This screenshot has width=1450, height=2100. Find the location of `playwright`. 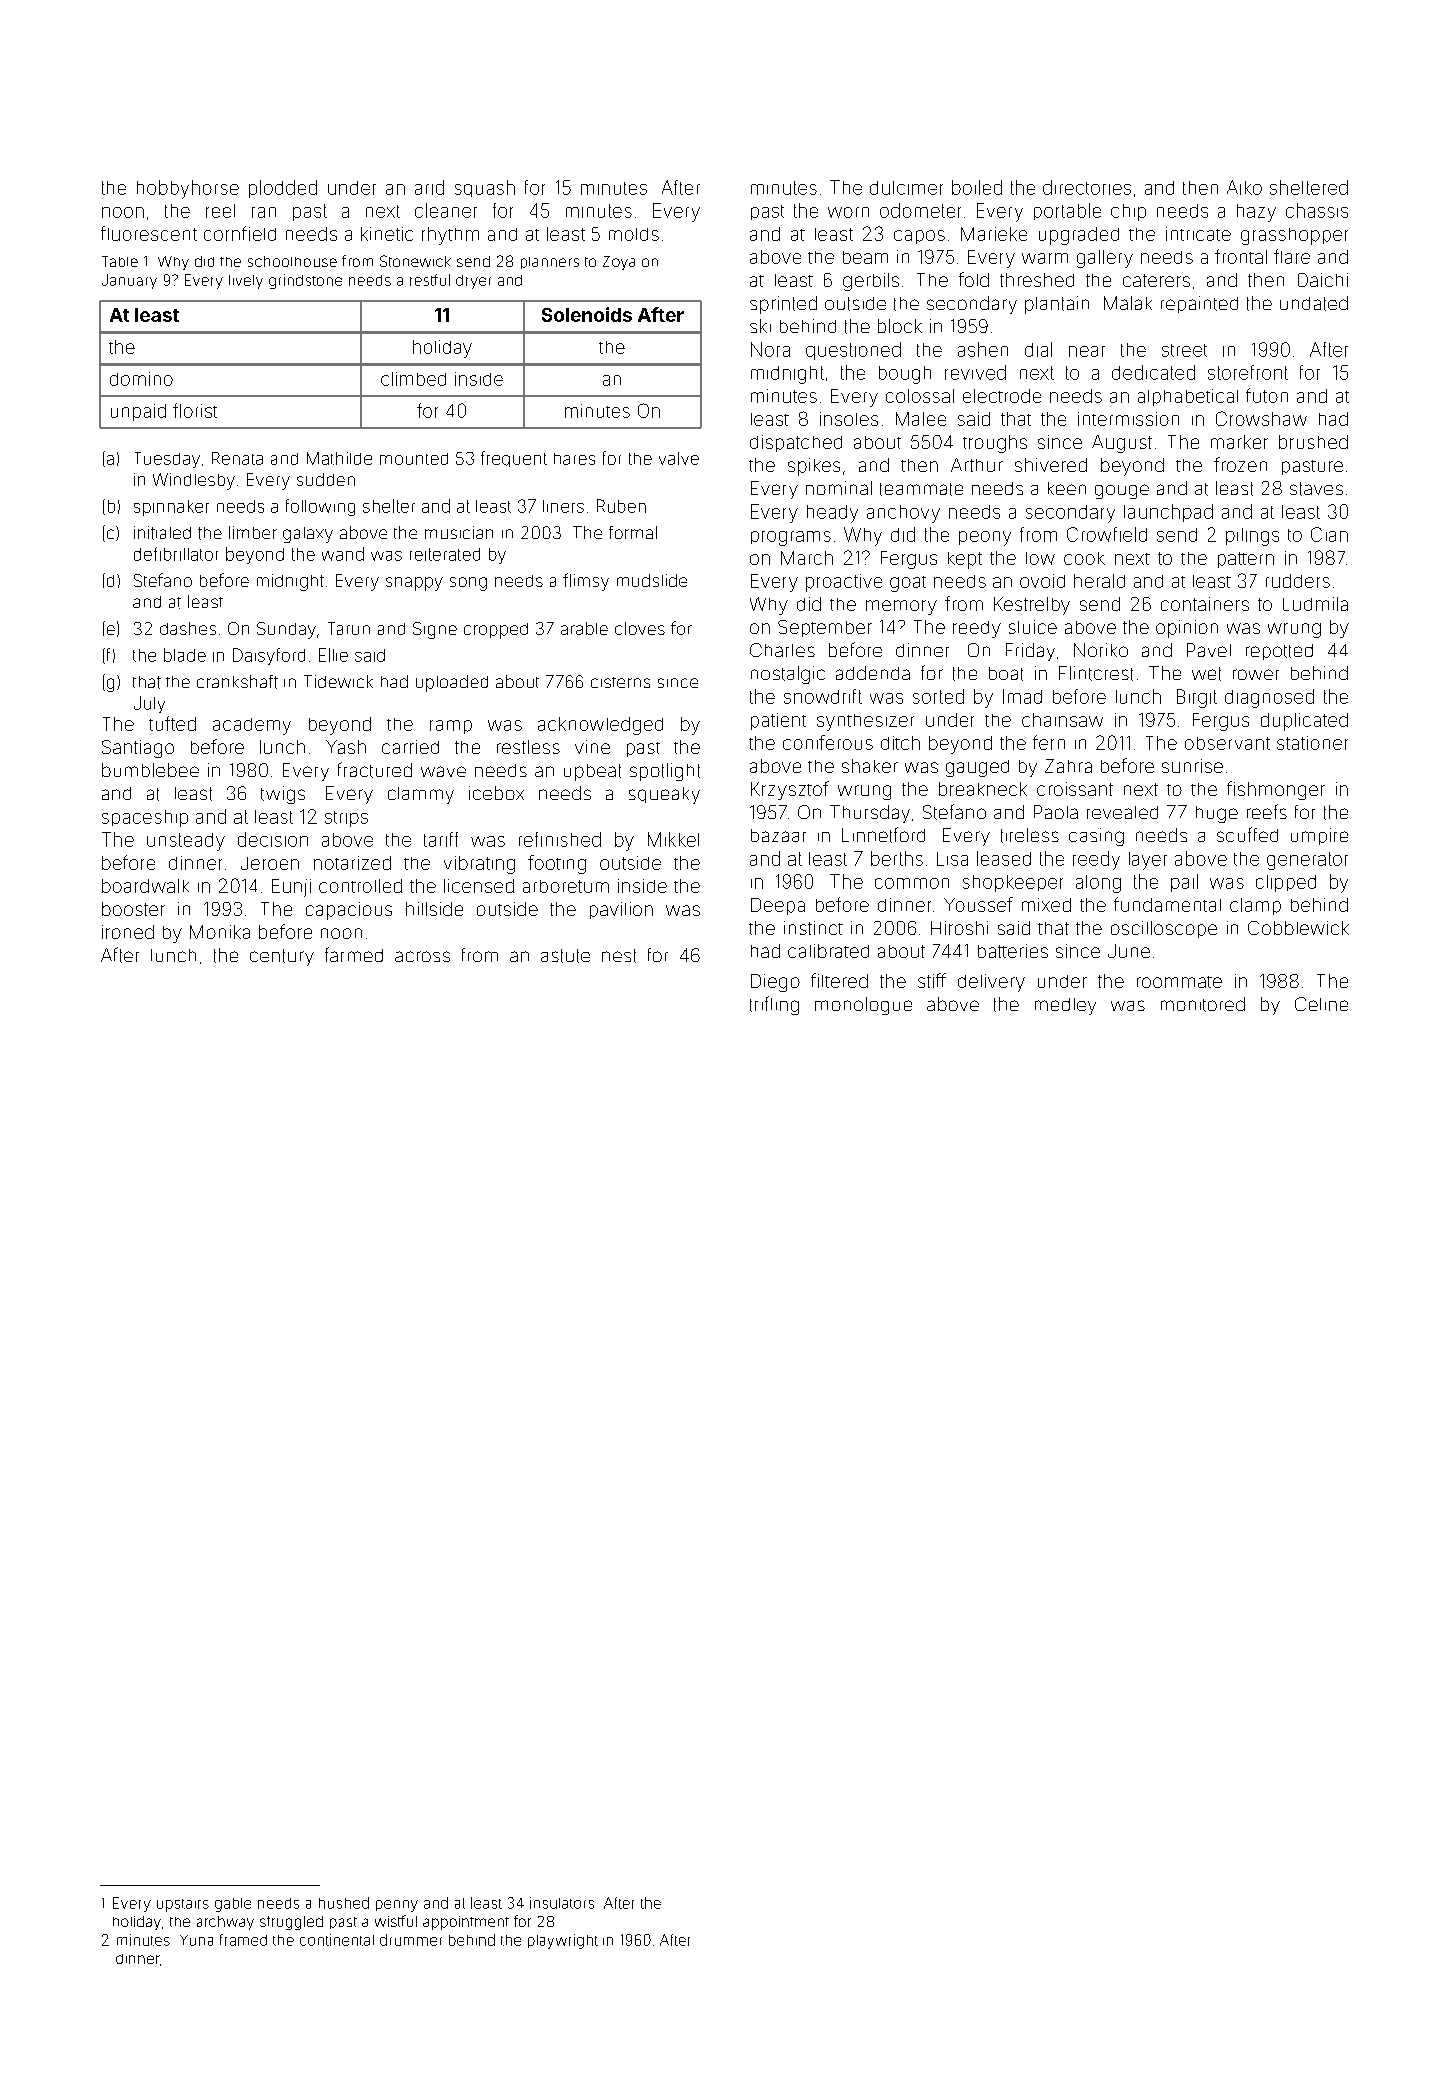

playwright is located at coordinates (563, 1941).
